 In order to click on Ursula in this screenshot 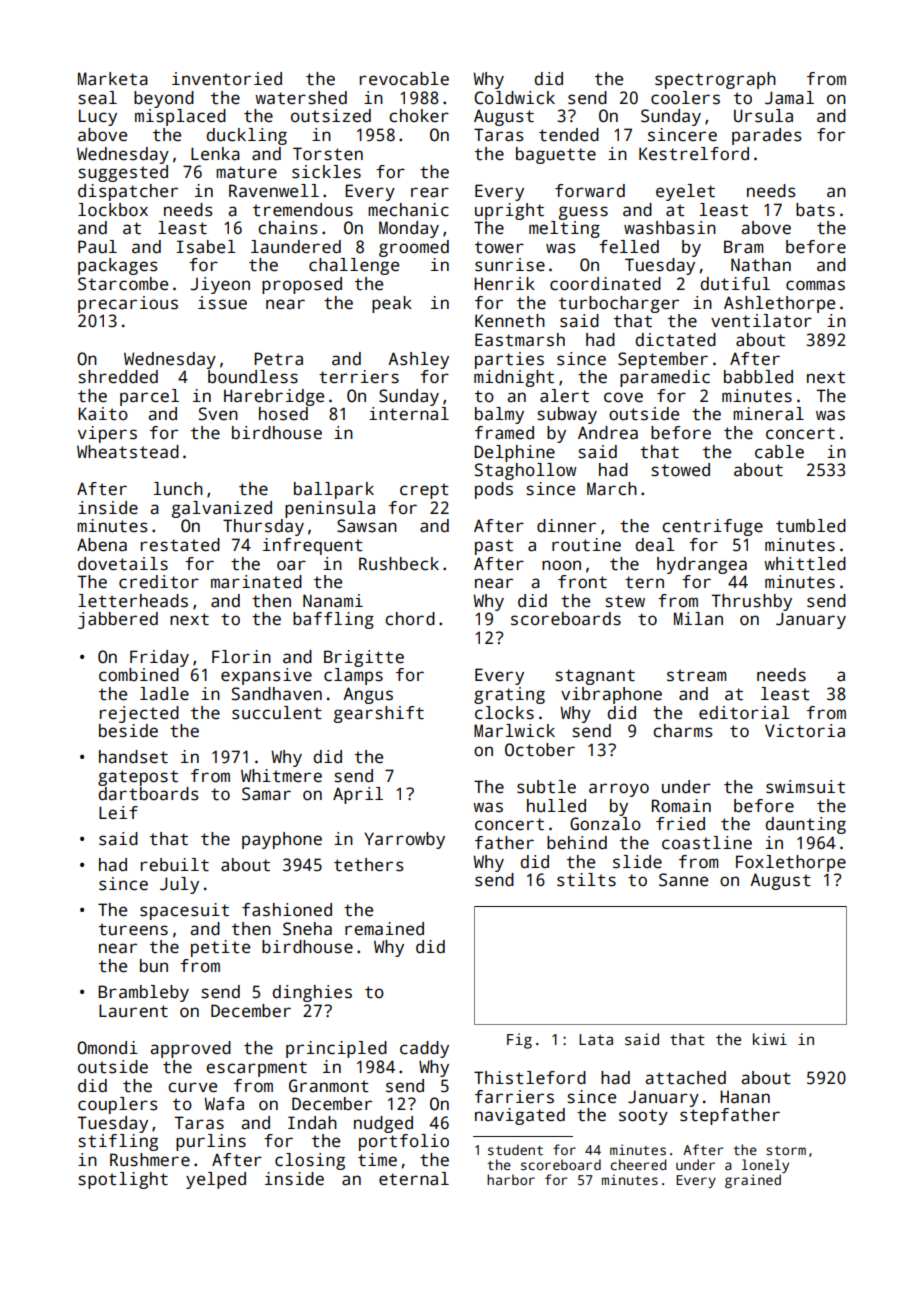, I will do `click(763, 116)`.
